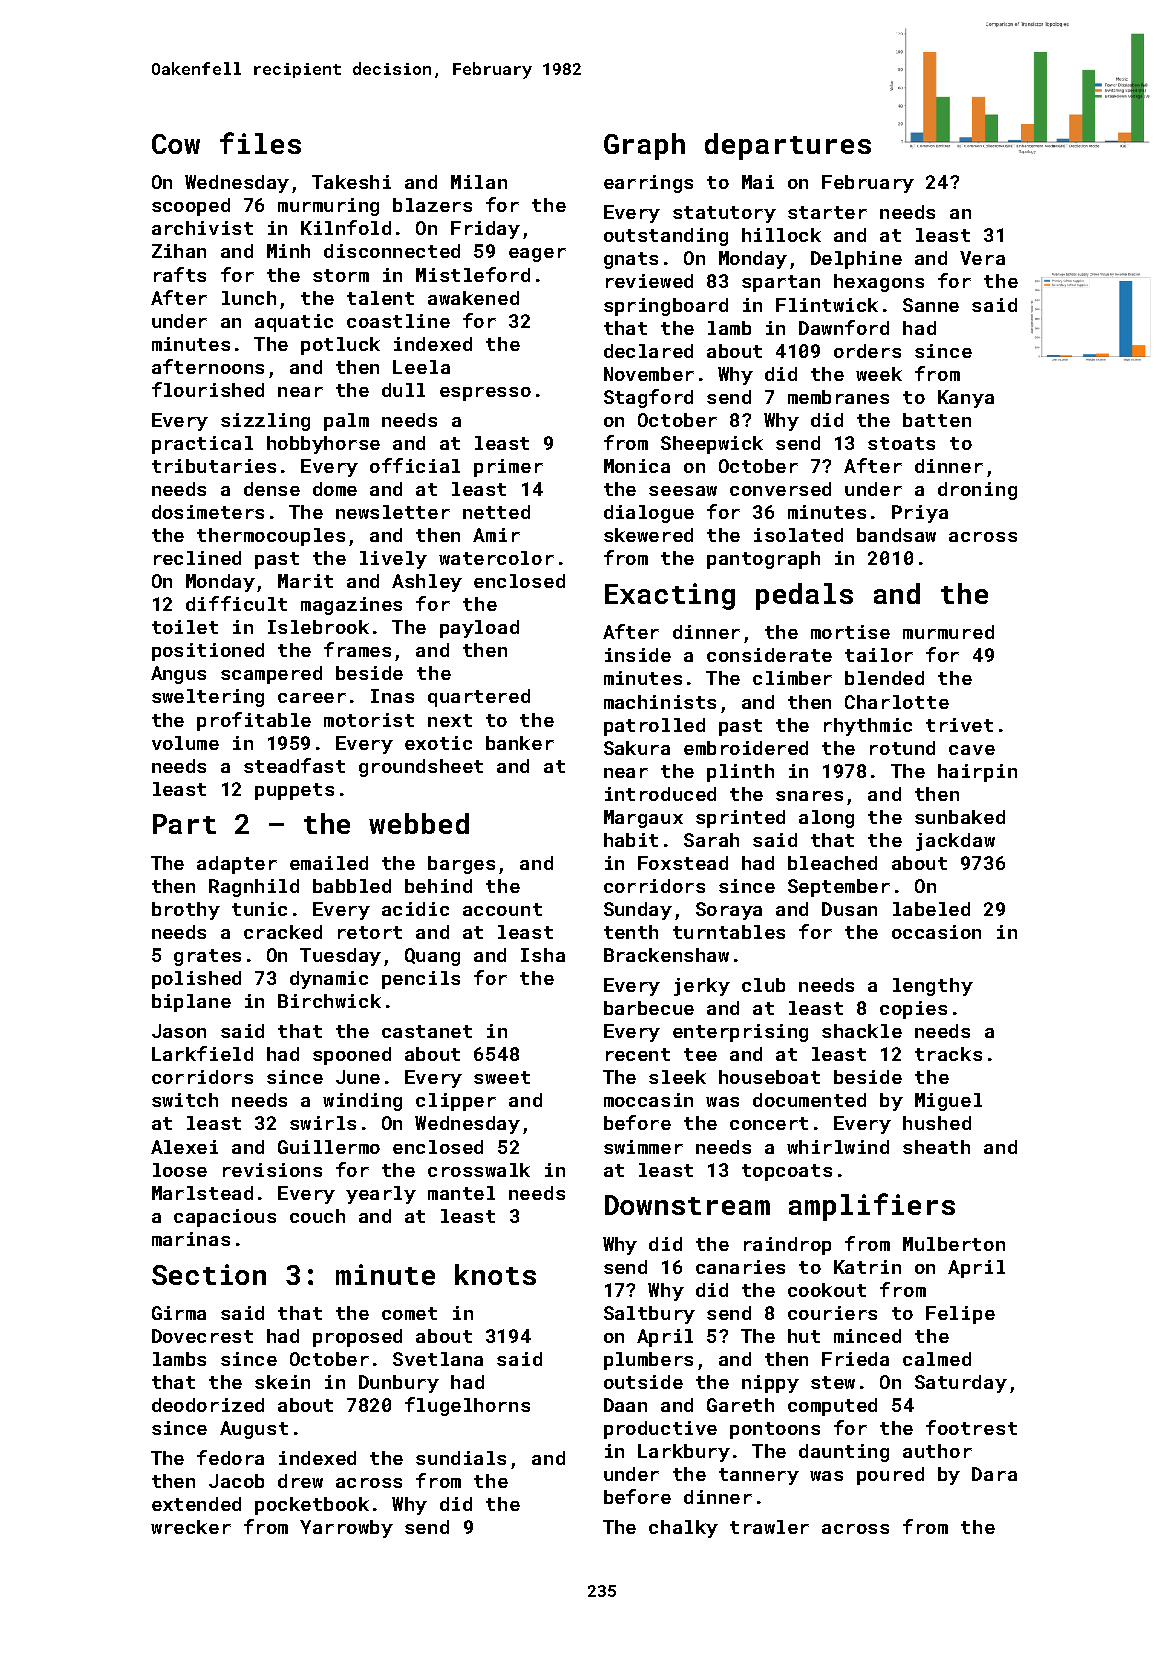  I want to click on chalky, so click(683, 1529).
